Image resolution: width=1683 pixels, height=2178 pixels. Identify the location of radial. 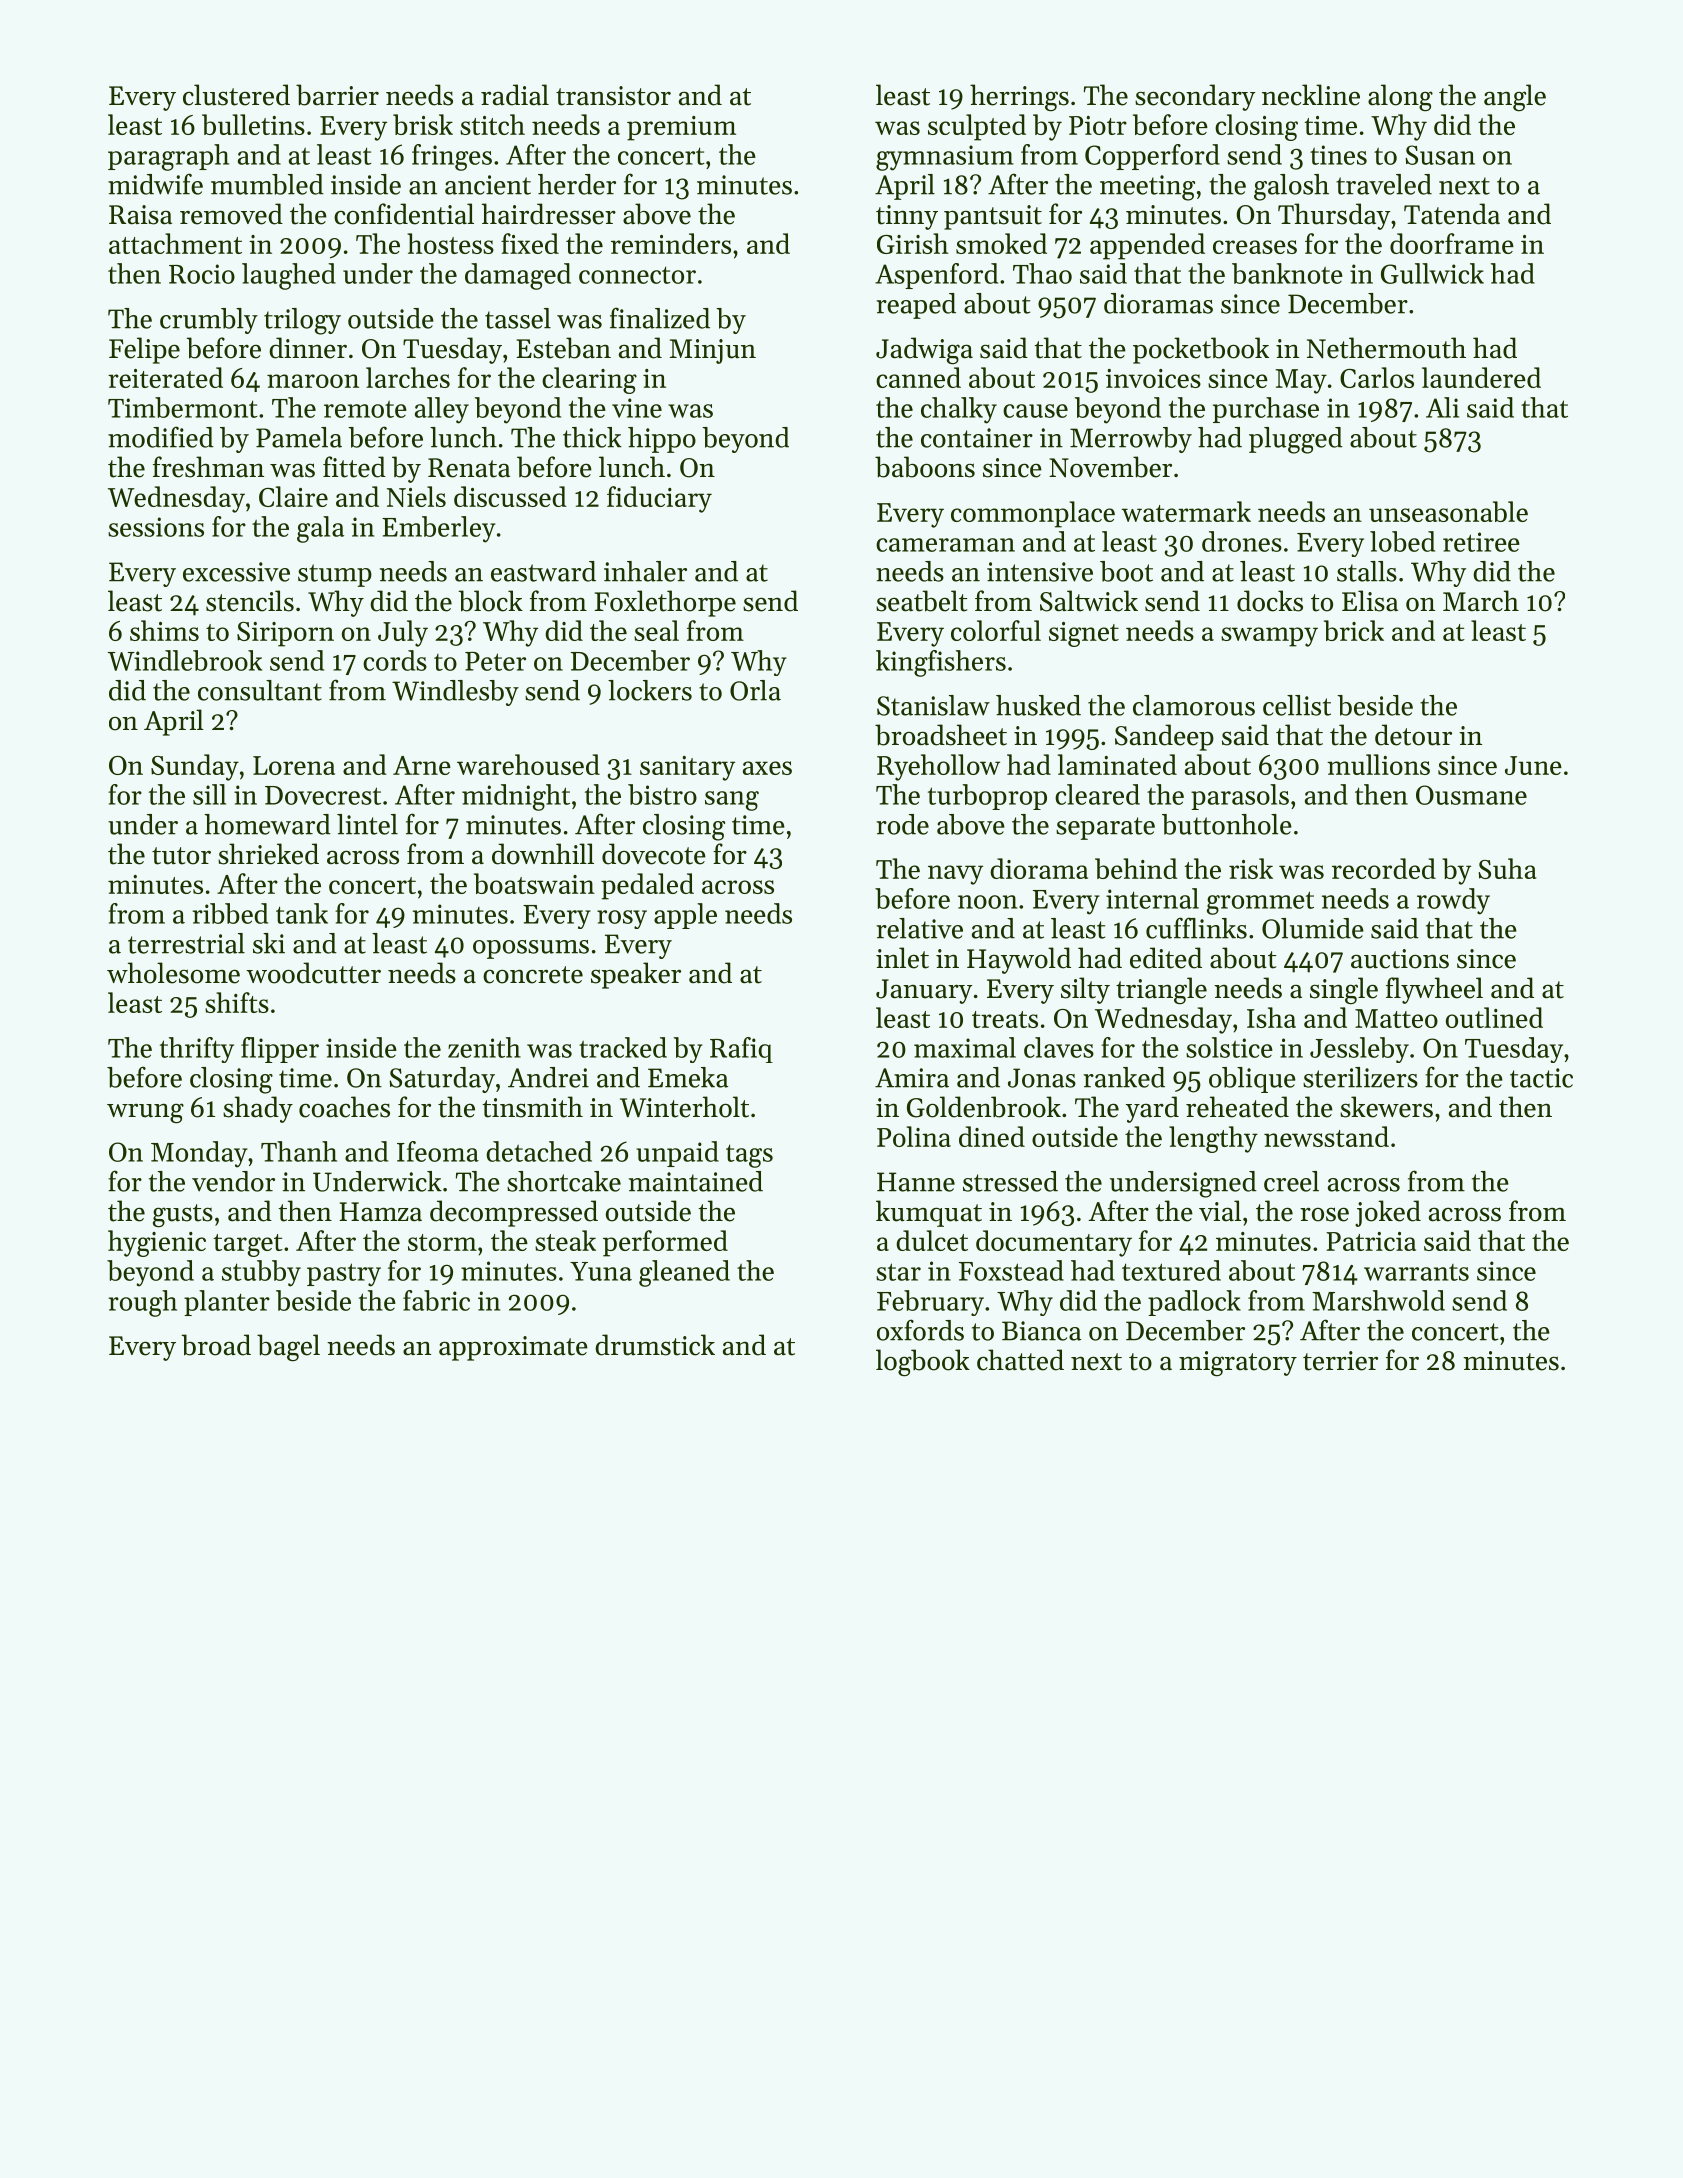
(515, 95).
